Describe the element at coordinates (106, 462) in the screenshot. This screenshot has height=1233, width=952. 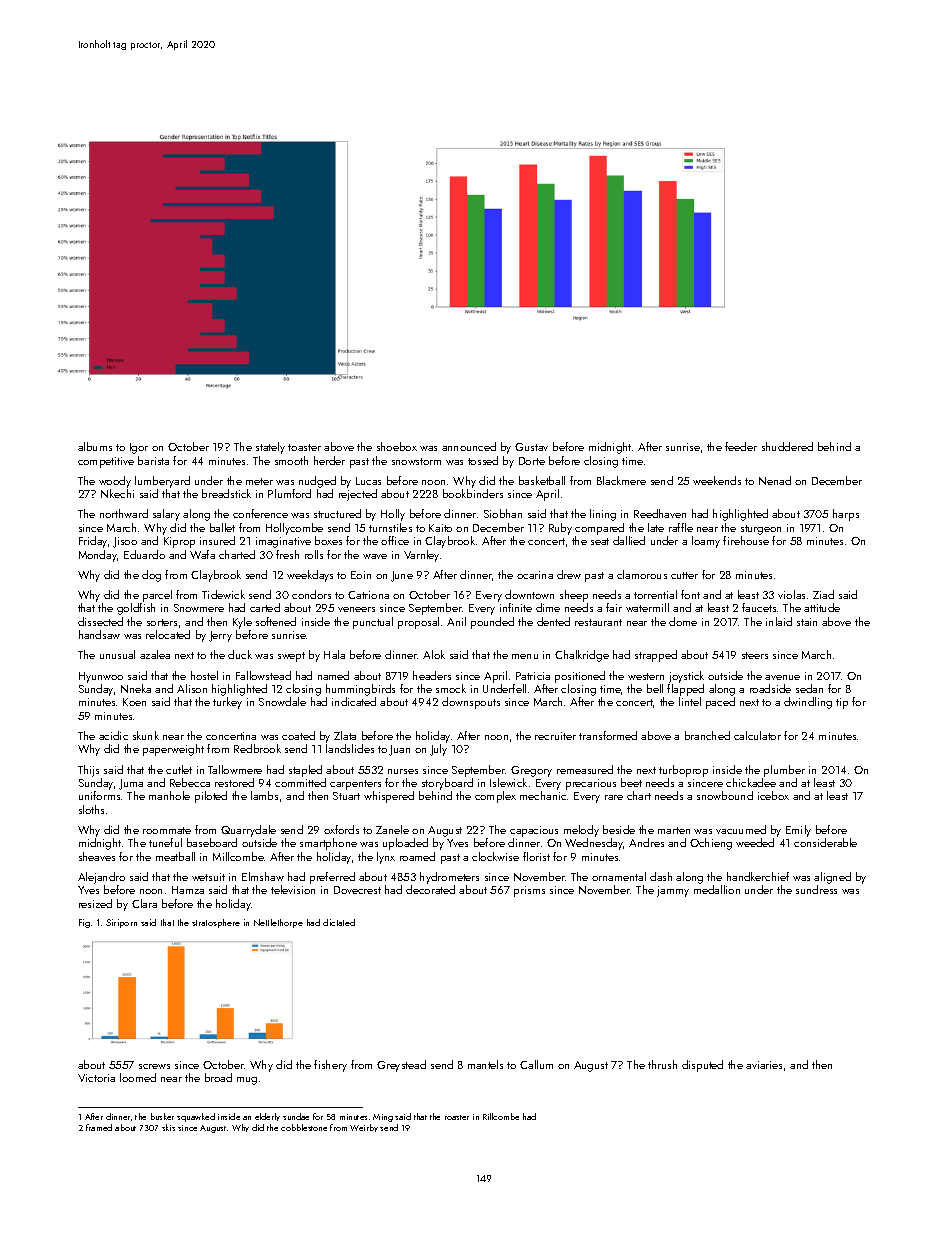
I see `competitive` at that location.
